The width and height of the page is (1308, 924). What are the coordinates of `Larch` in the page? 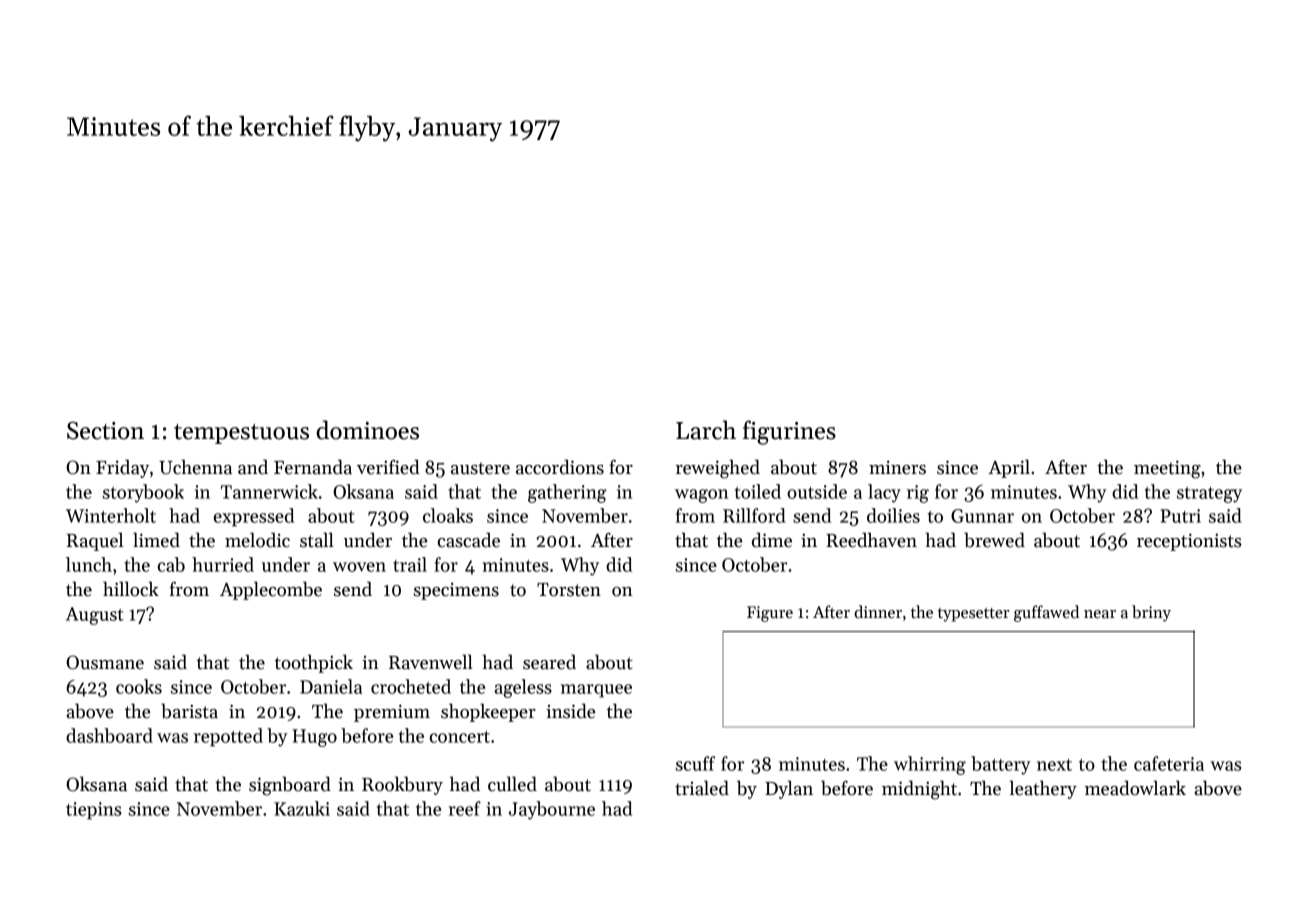 It's located at (706, 430).
